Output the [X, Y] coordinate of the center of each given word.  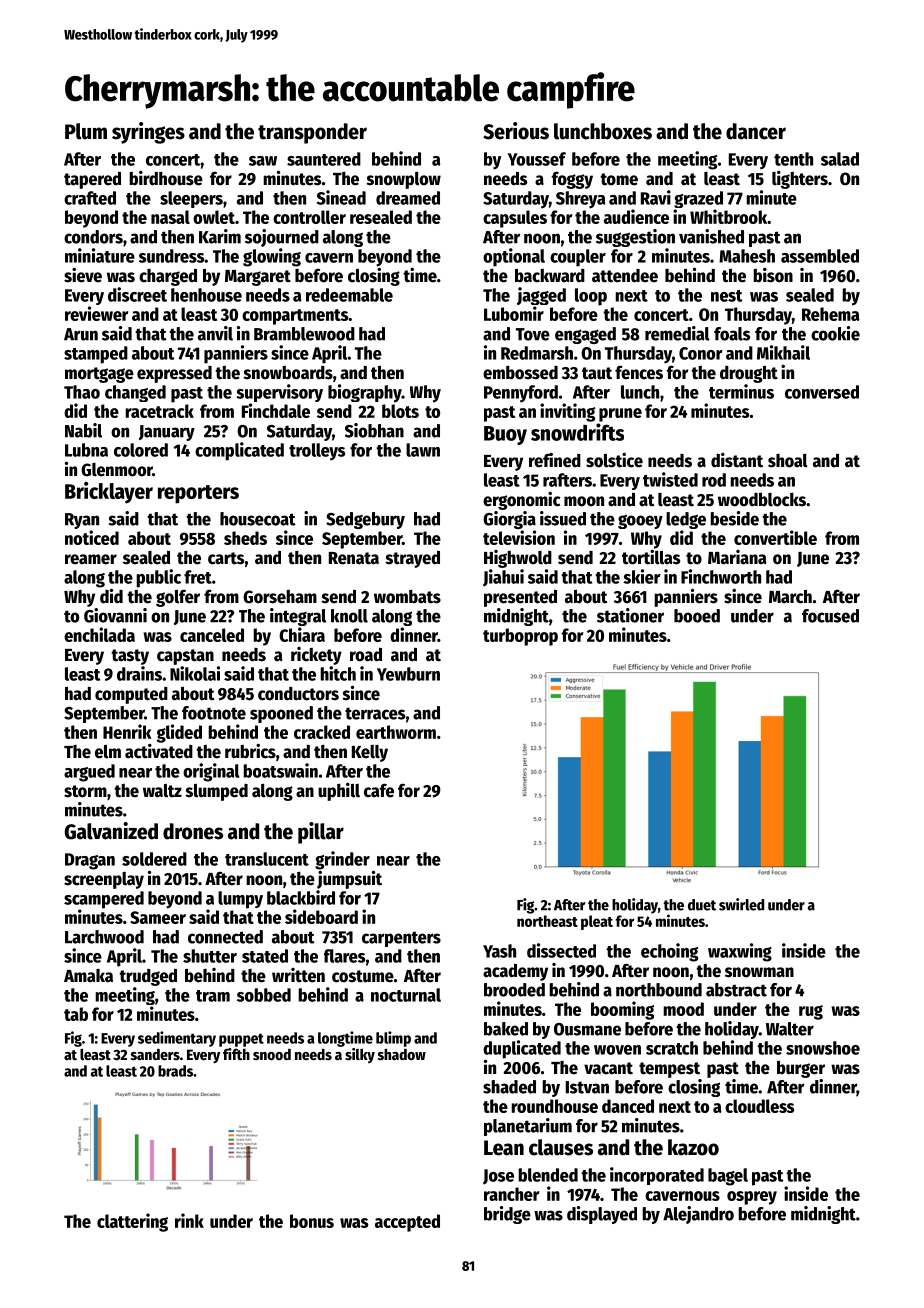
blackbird [301, 897]
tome [619, 179]
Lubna [86, 450]
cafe [379, 790]
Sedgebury [365, 520]
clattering [132, 1222]
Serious [516, 131]
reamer [91, 559]
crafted [90, 198]
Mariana [737, 557]
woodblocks [762, 499]
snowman [759, 972]
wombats [407, 597]
